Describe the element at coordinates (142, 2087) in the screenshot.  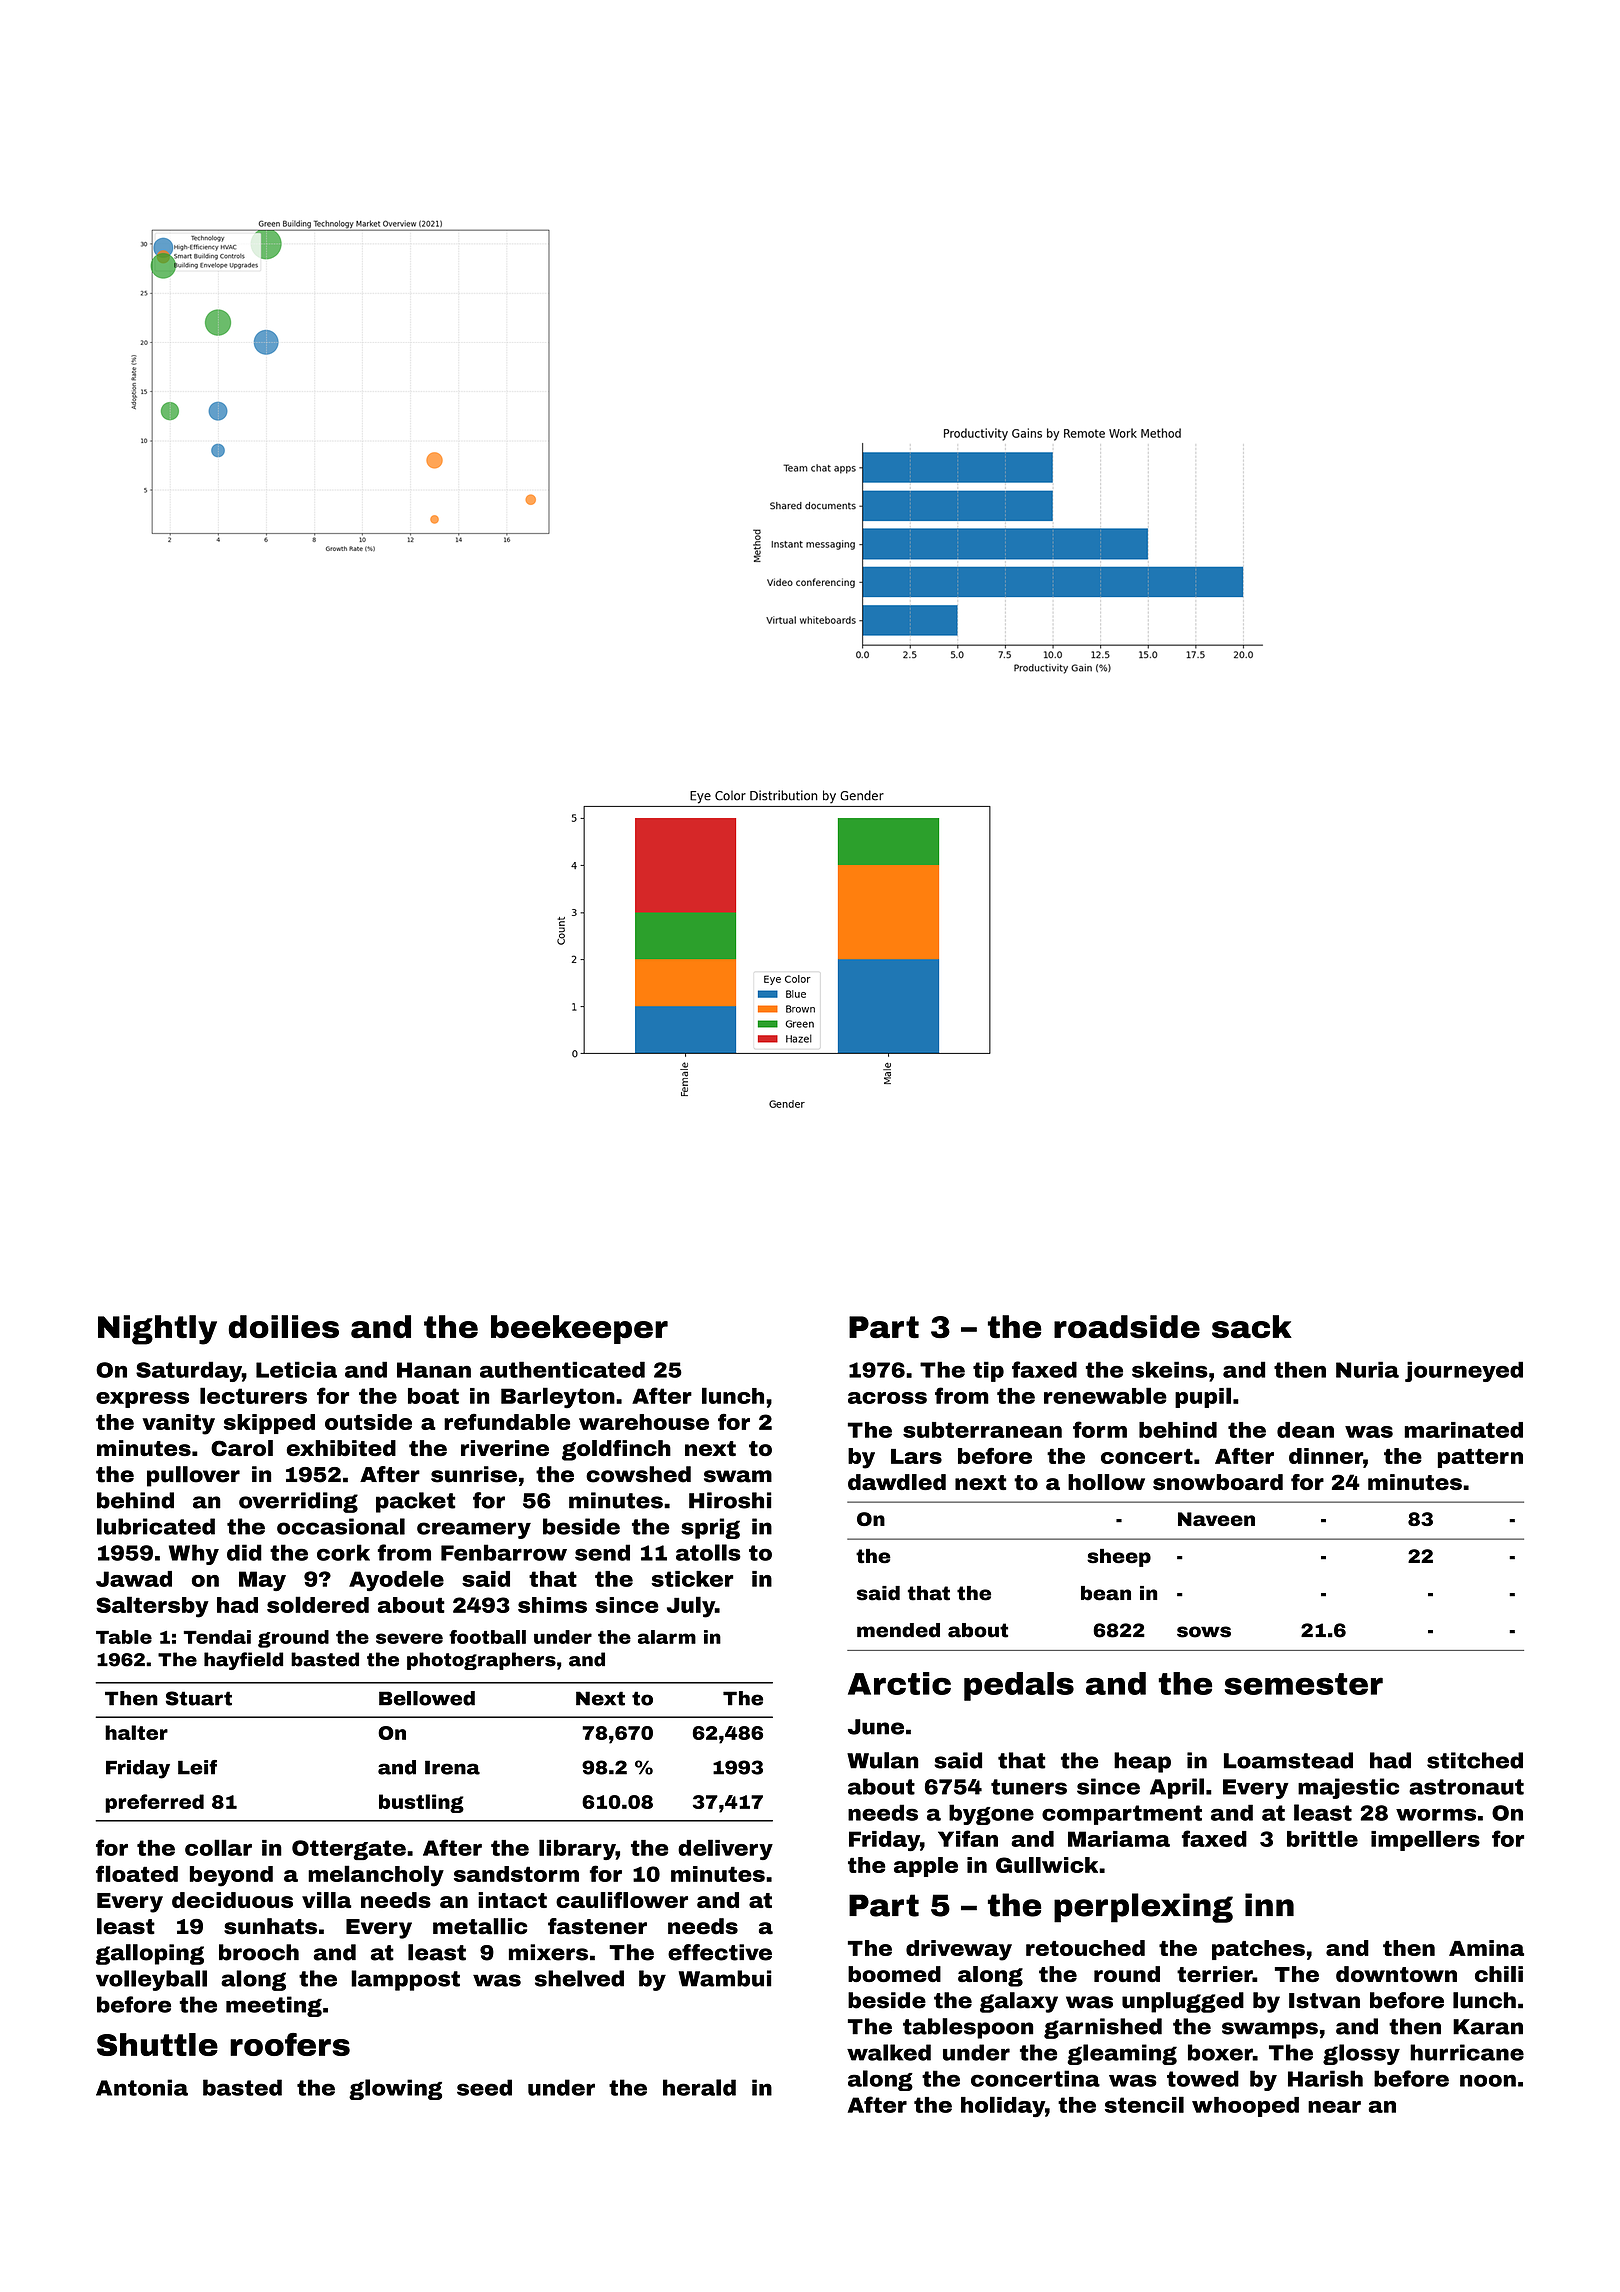
I see `Antonia` at that location.
